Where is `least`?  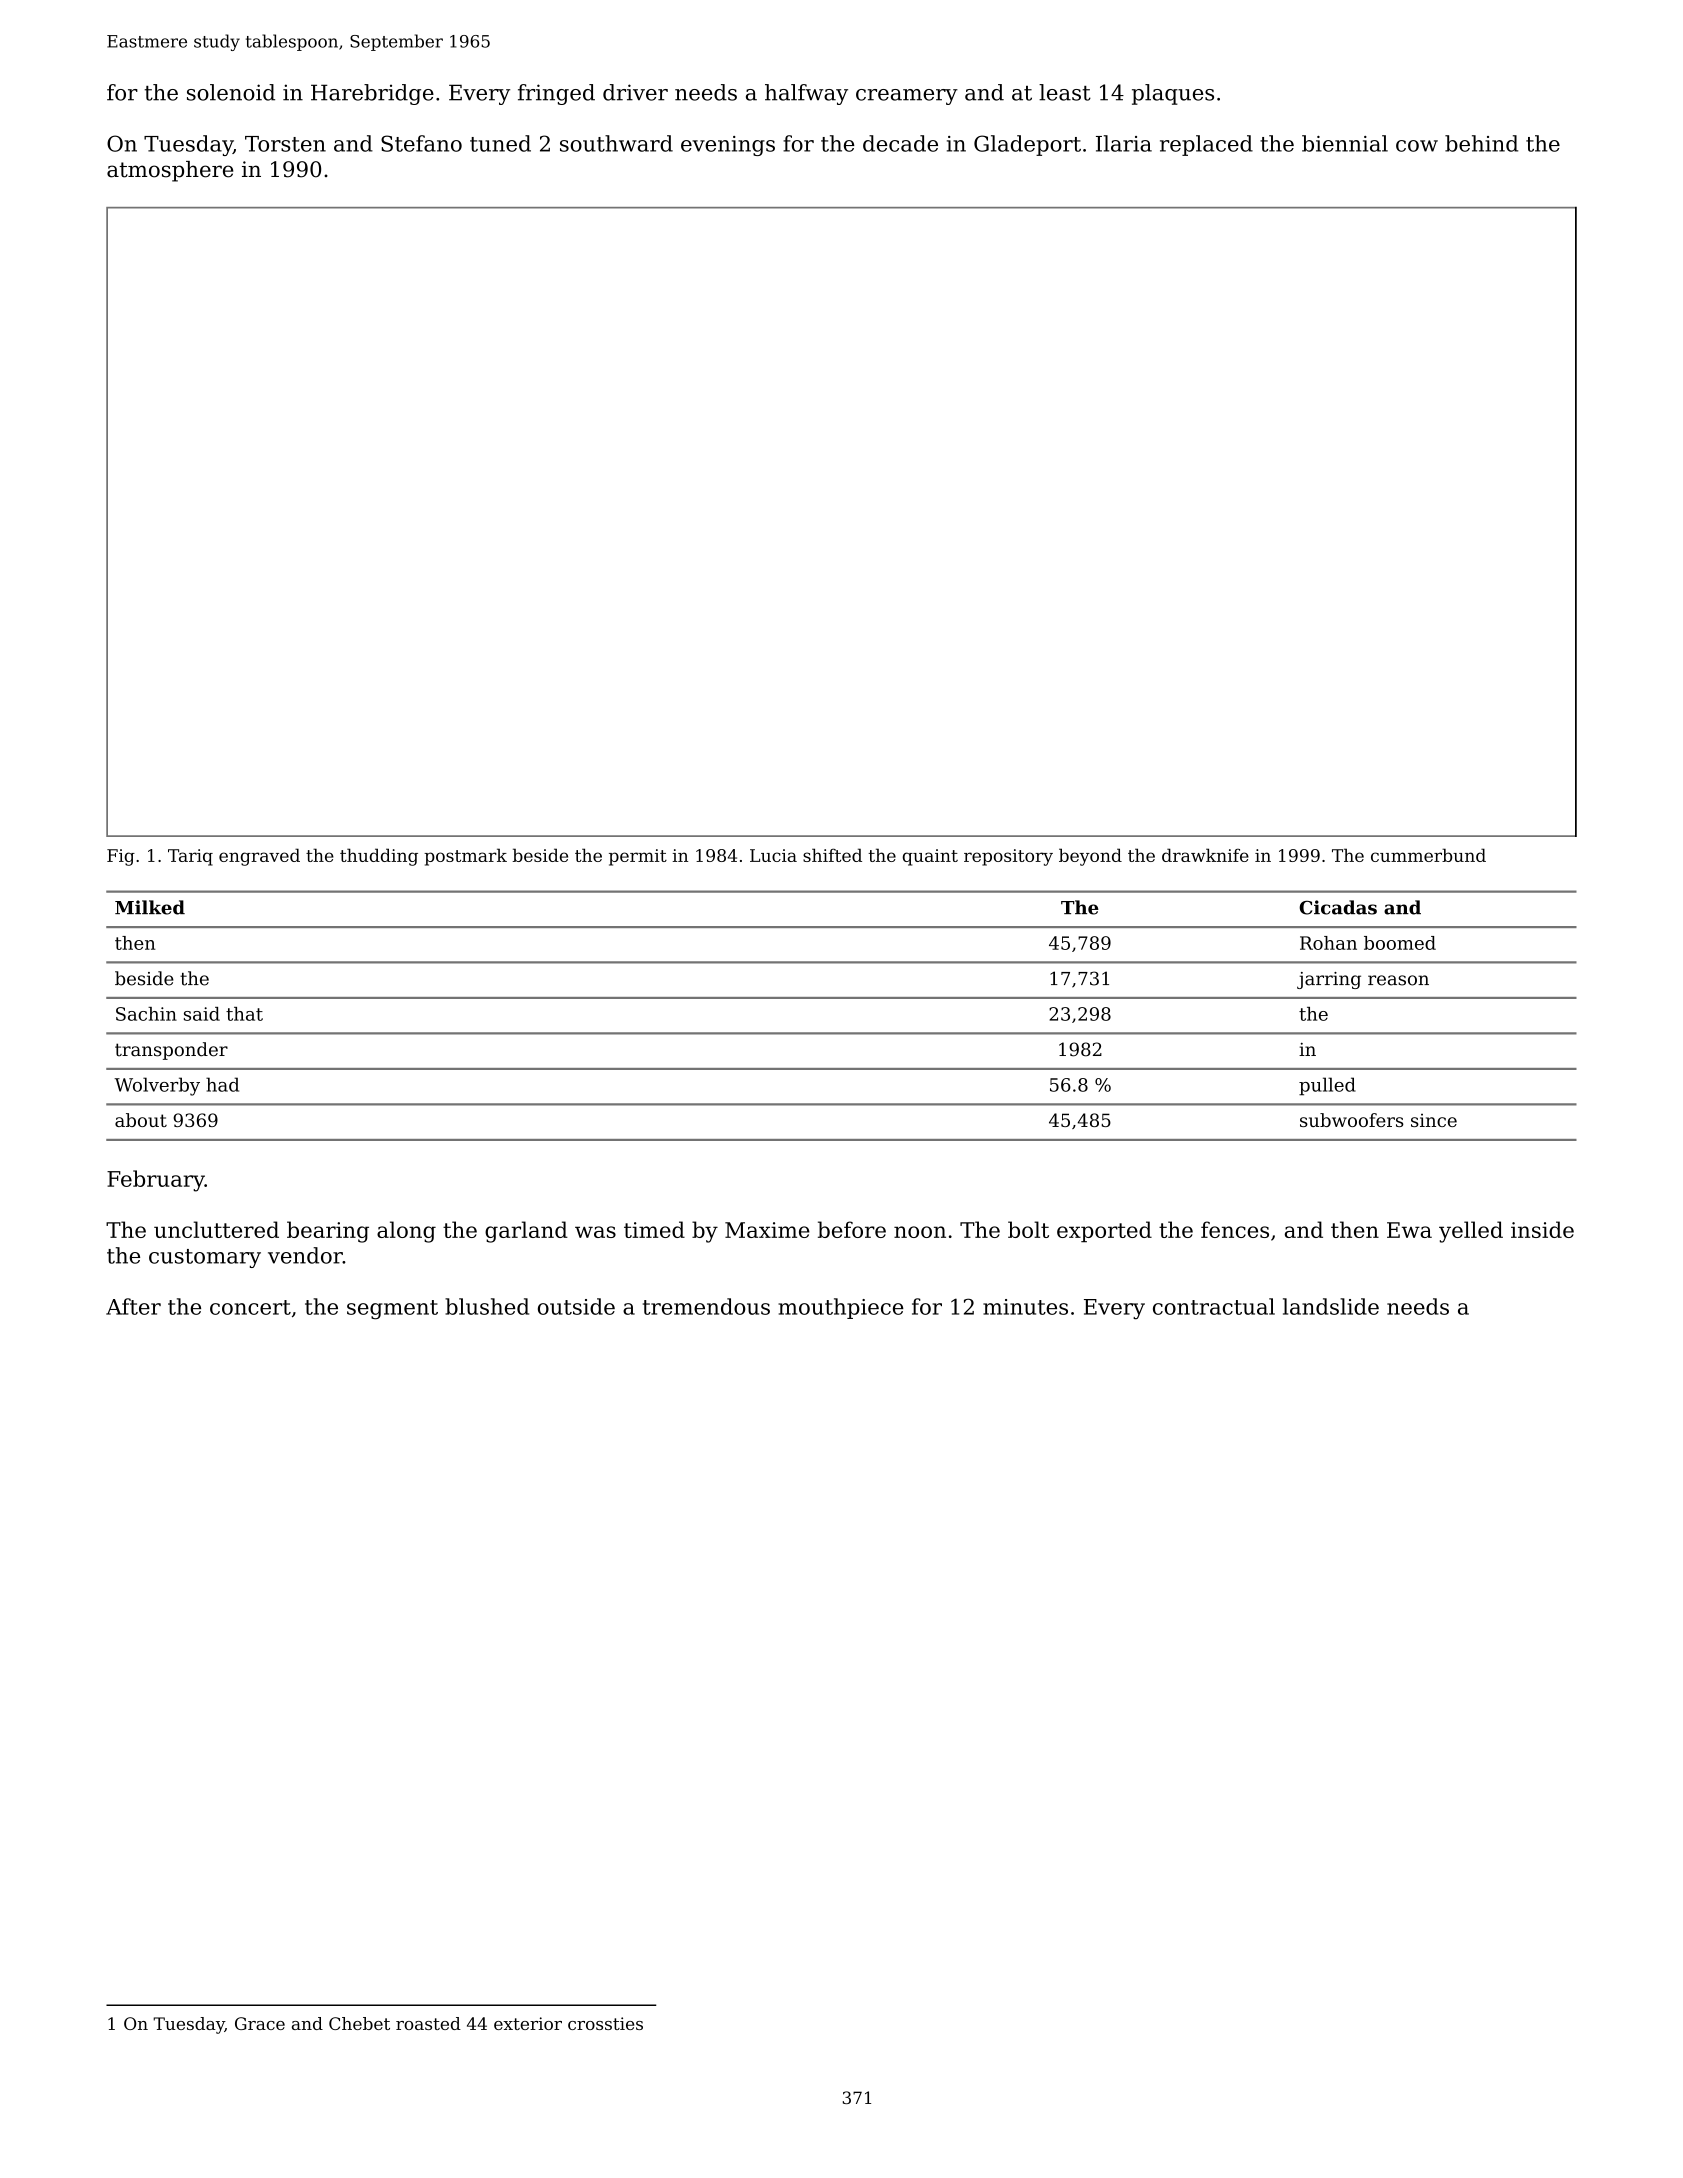 least is located at coordinates (1065, 92).
